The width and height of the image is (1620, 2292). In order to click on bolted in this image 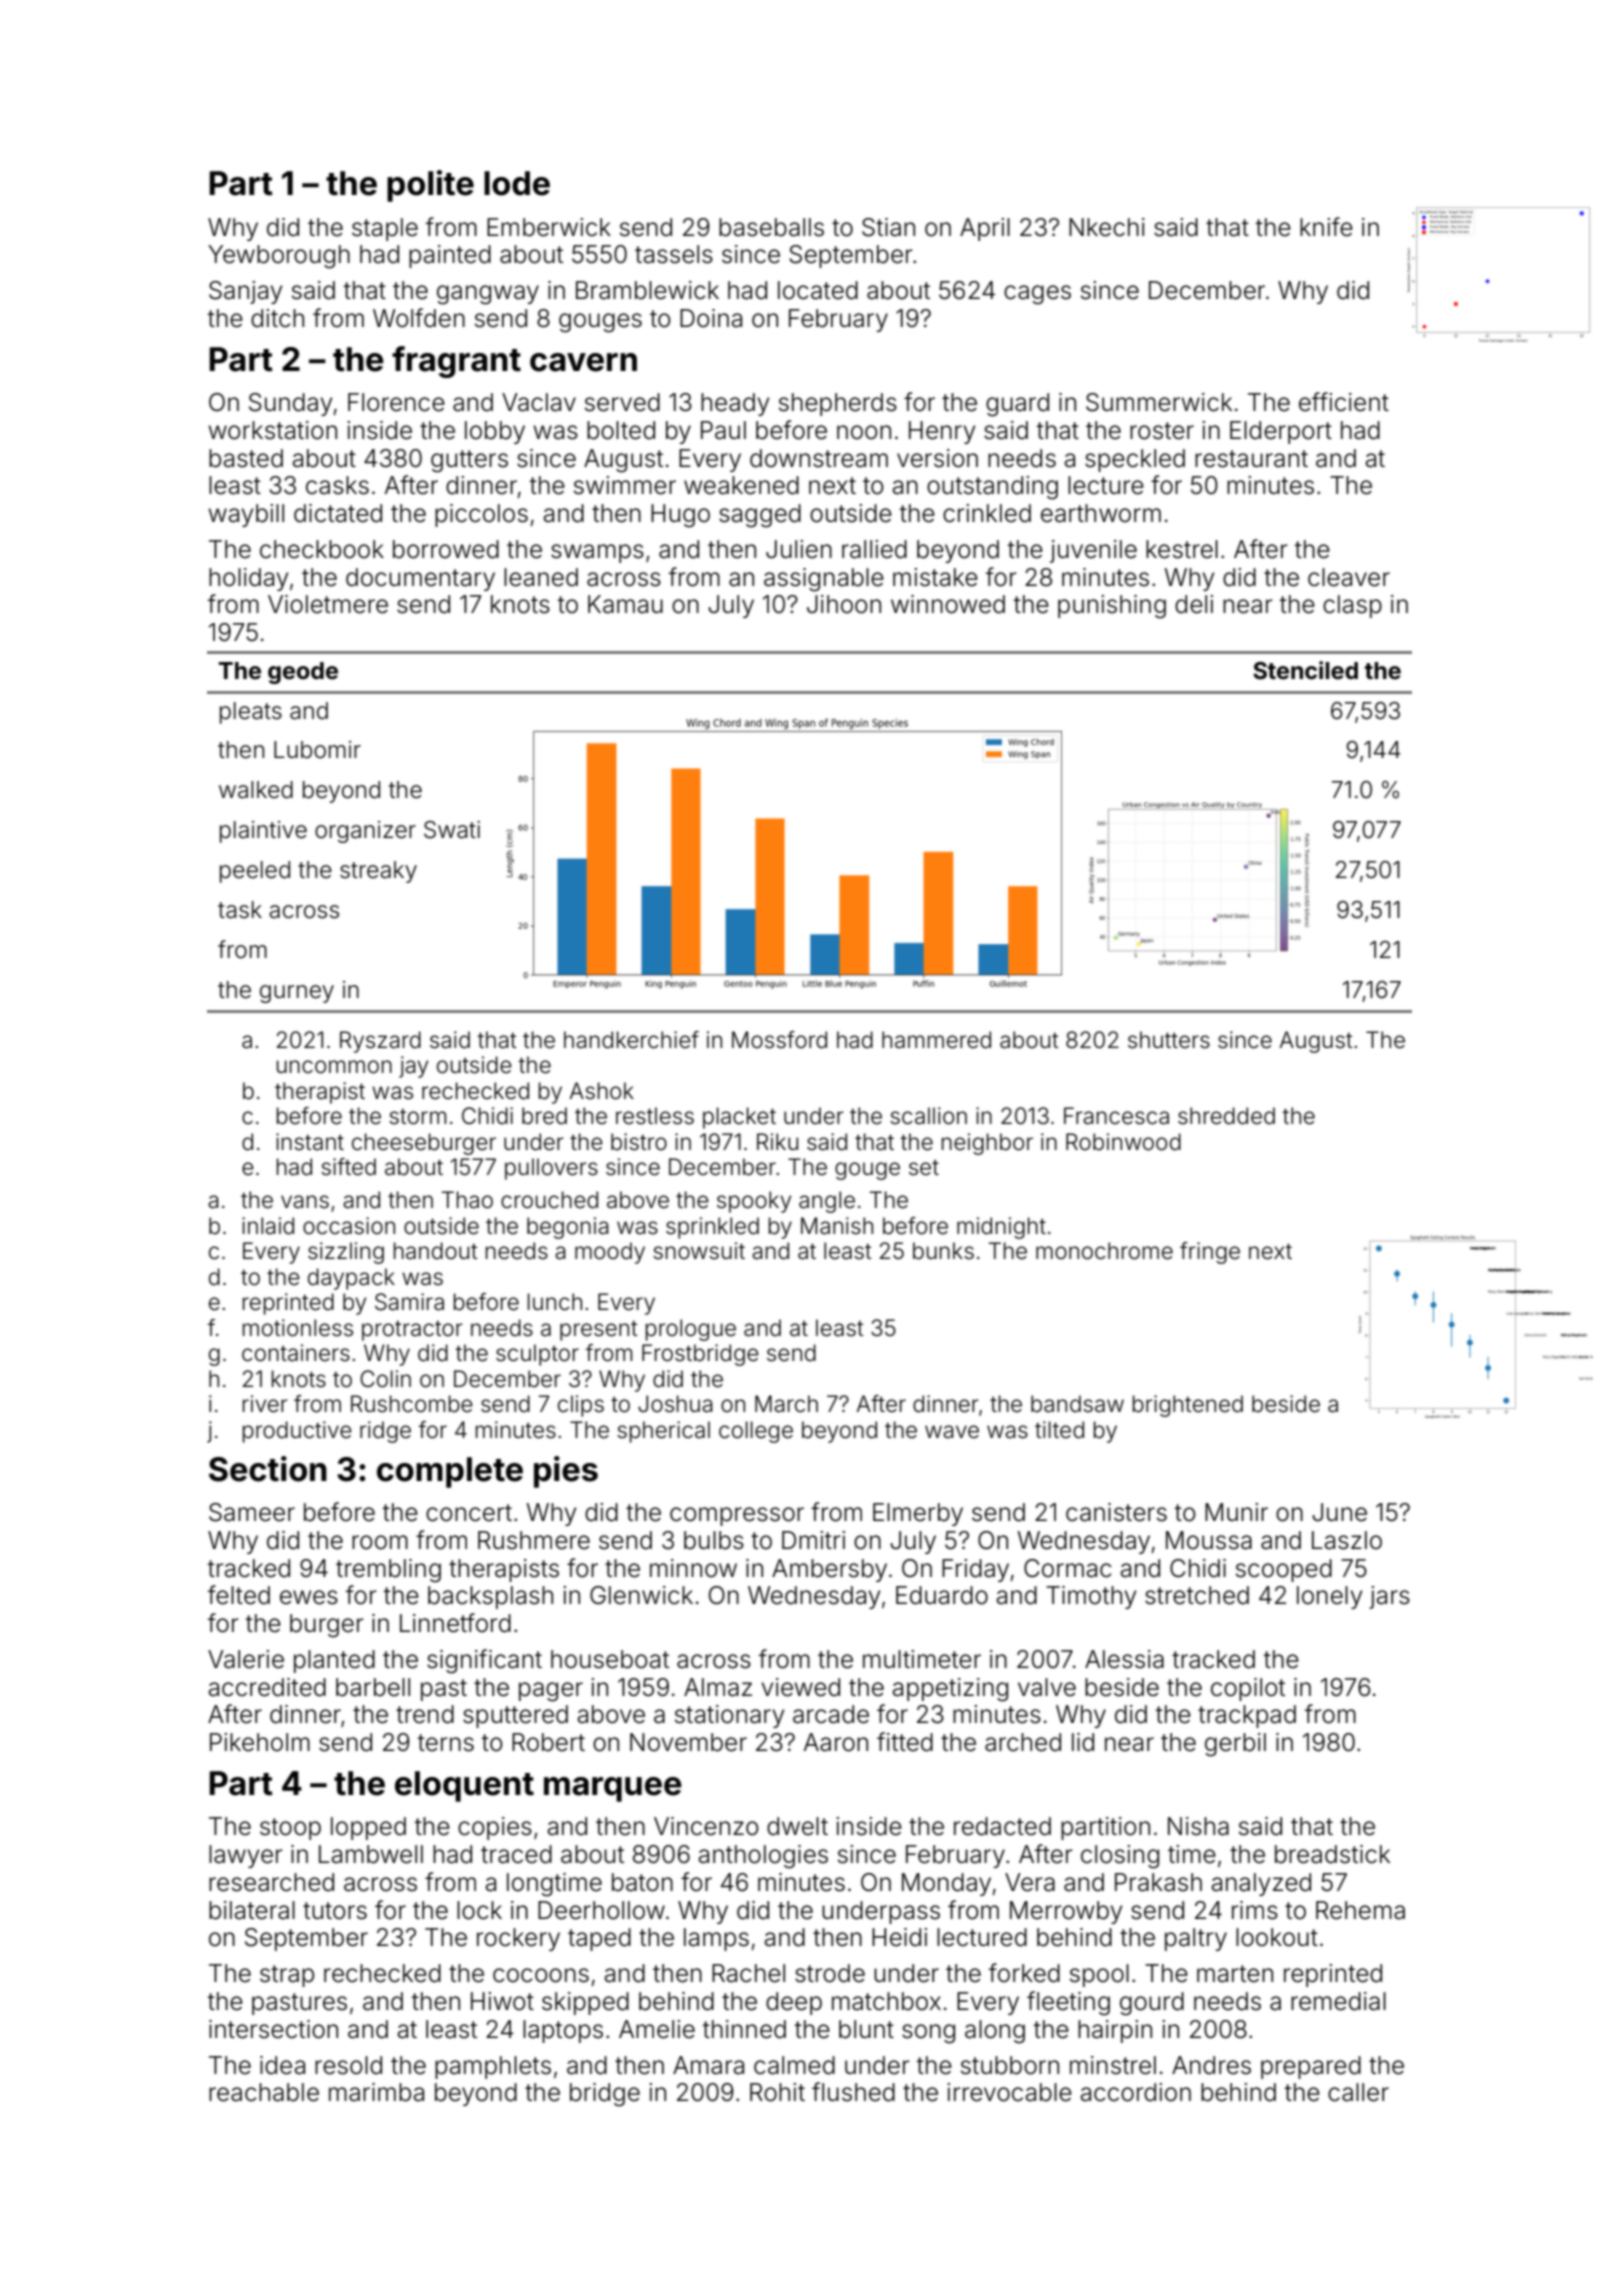, I will do `click(621, 430)`.
